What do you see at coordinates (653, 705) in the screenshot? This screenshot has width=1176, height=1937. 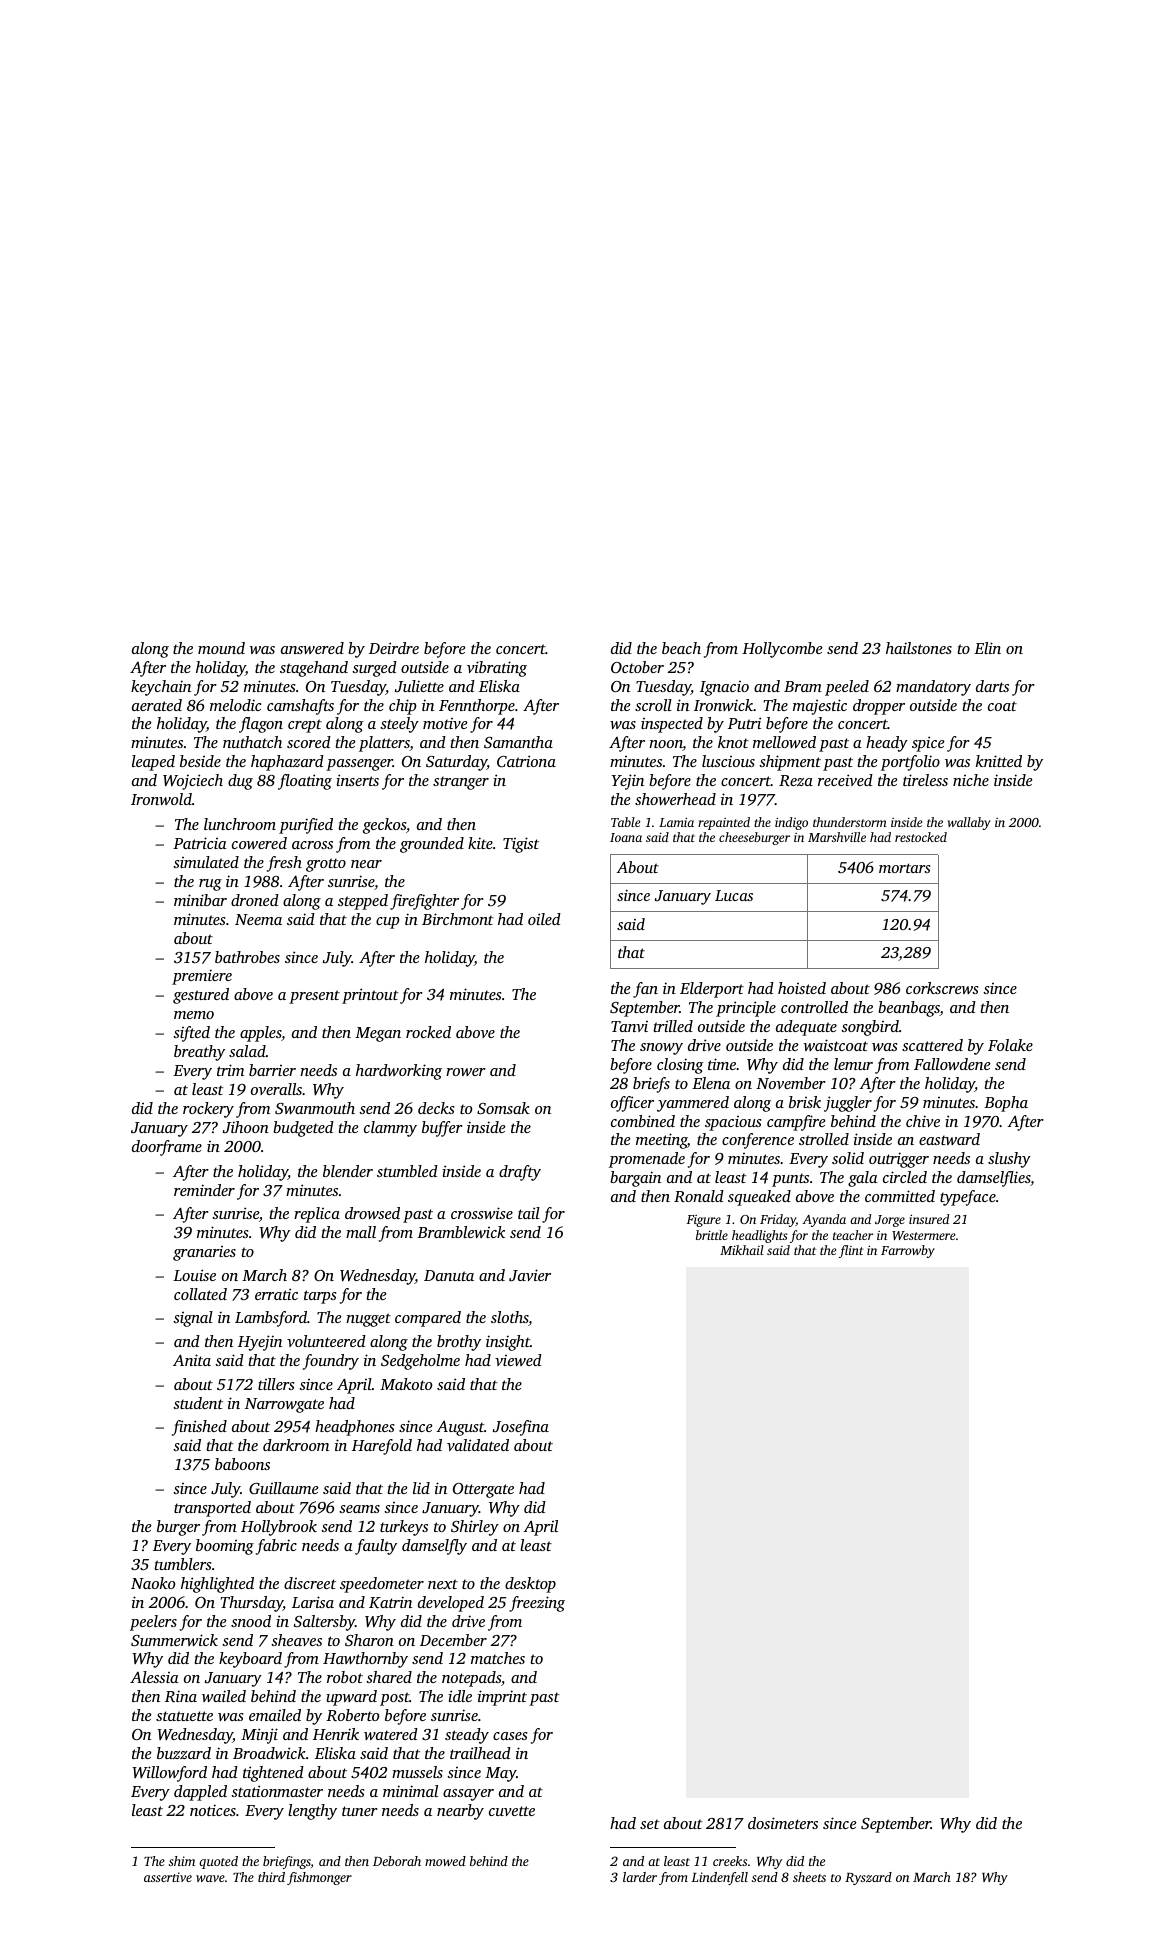 I see `scroll` at bounding box center [653, 705].
